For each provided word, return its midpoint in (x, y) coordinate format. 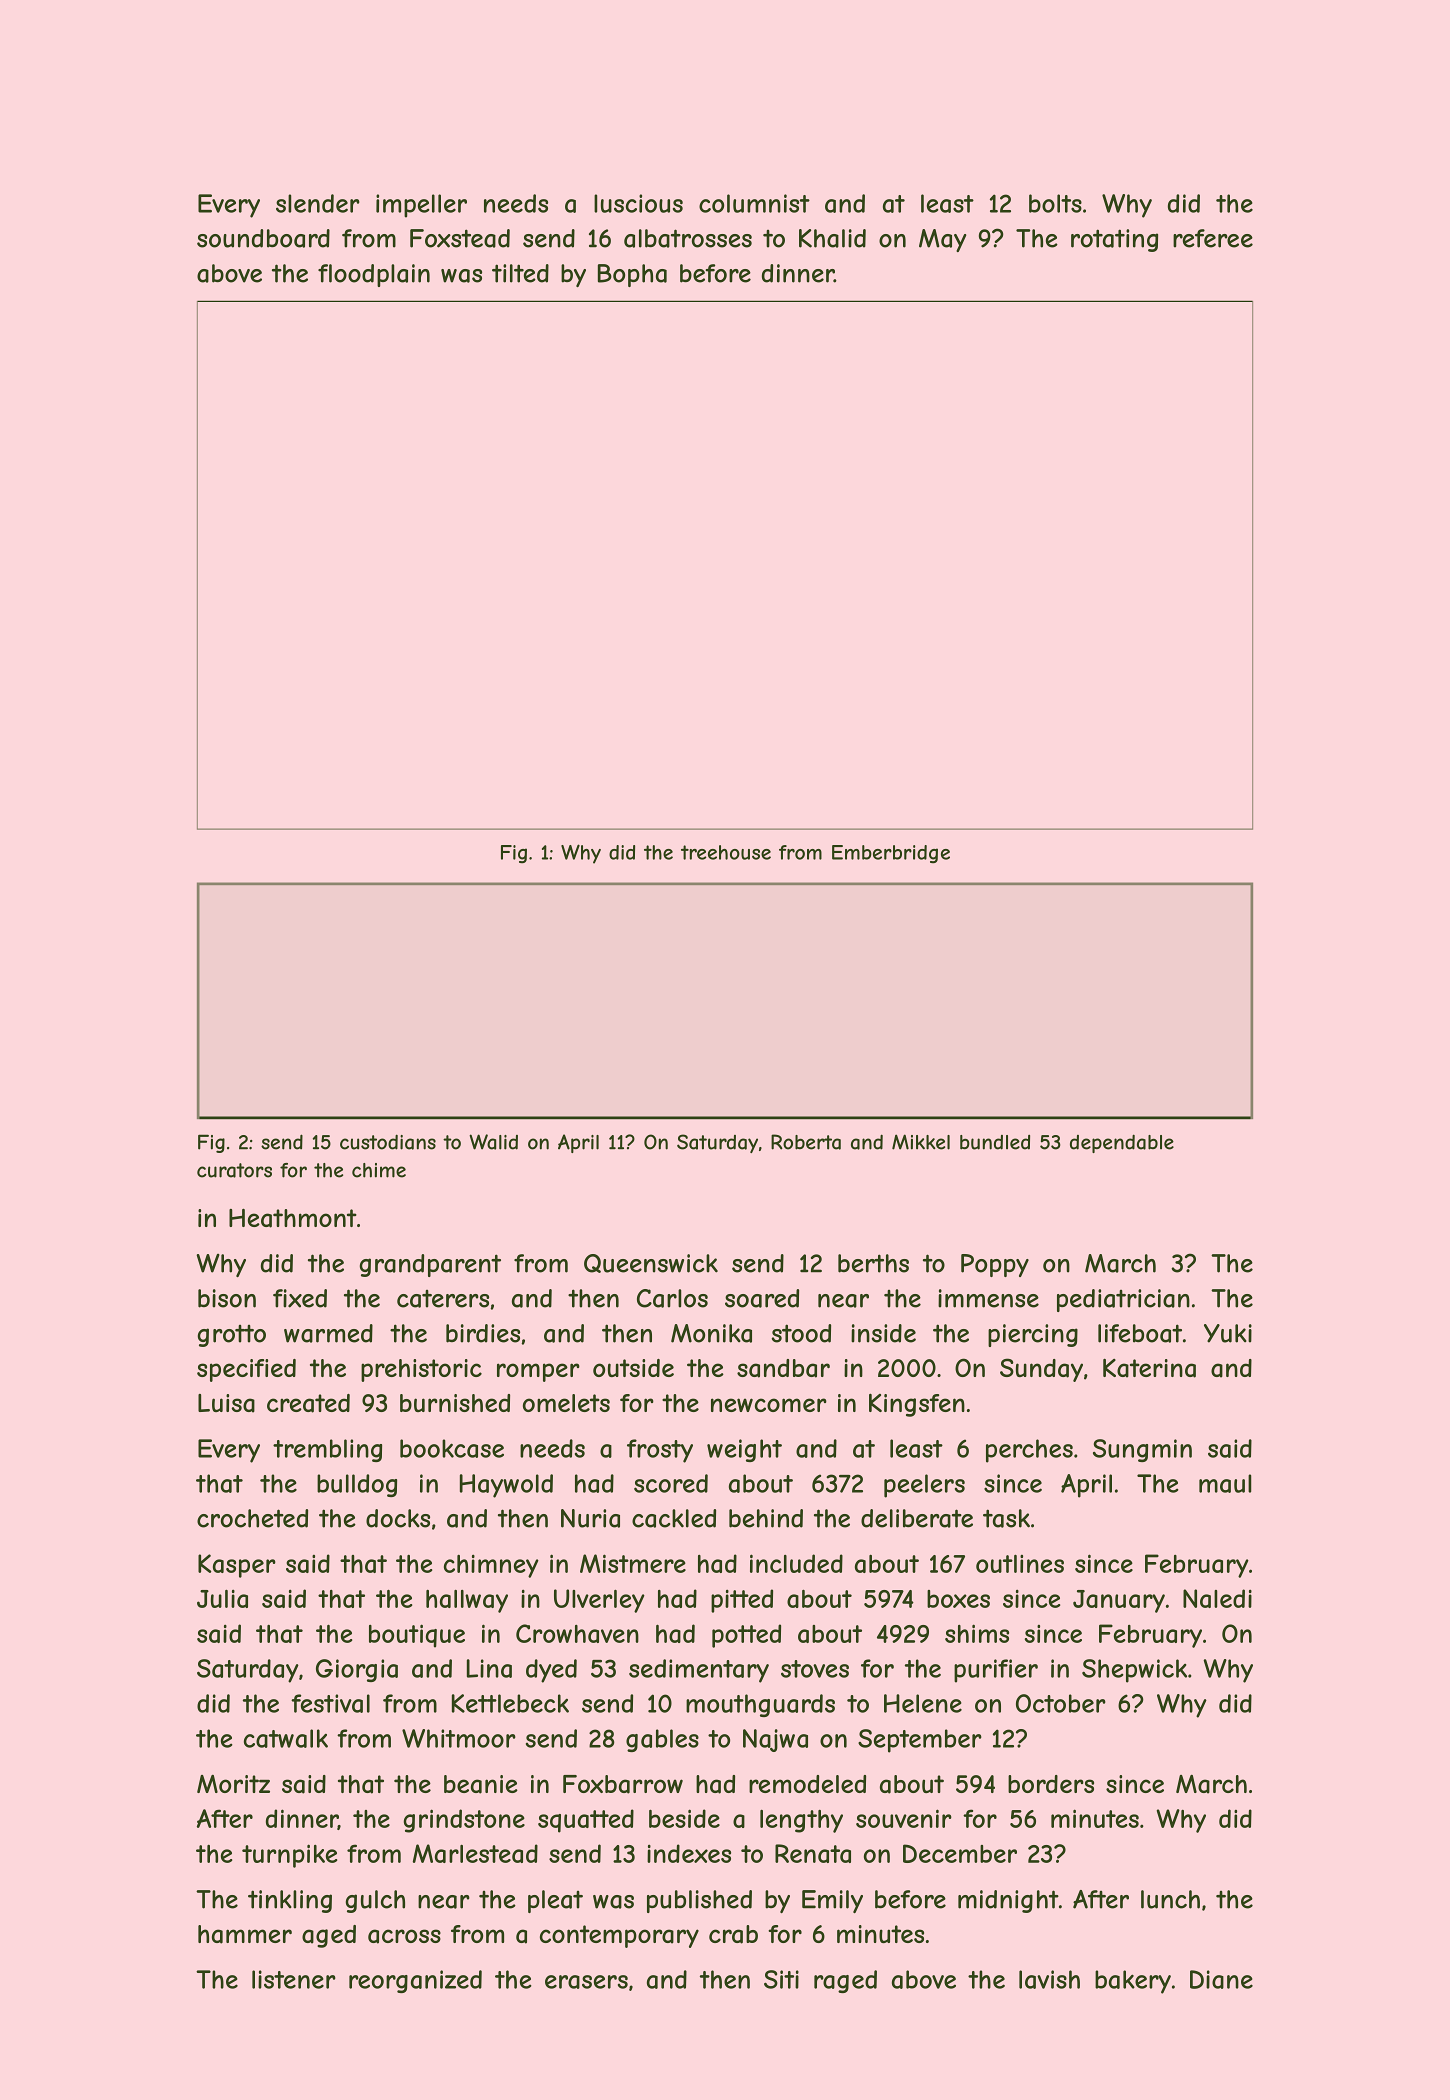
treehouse (726, 852)
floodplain (374, 275)
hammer (245, 1934)
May (943, 240)
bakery (1133, 1982)
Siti (781, 1979)
